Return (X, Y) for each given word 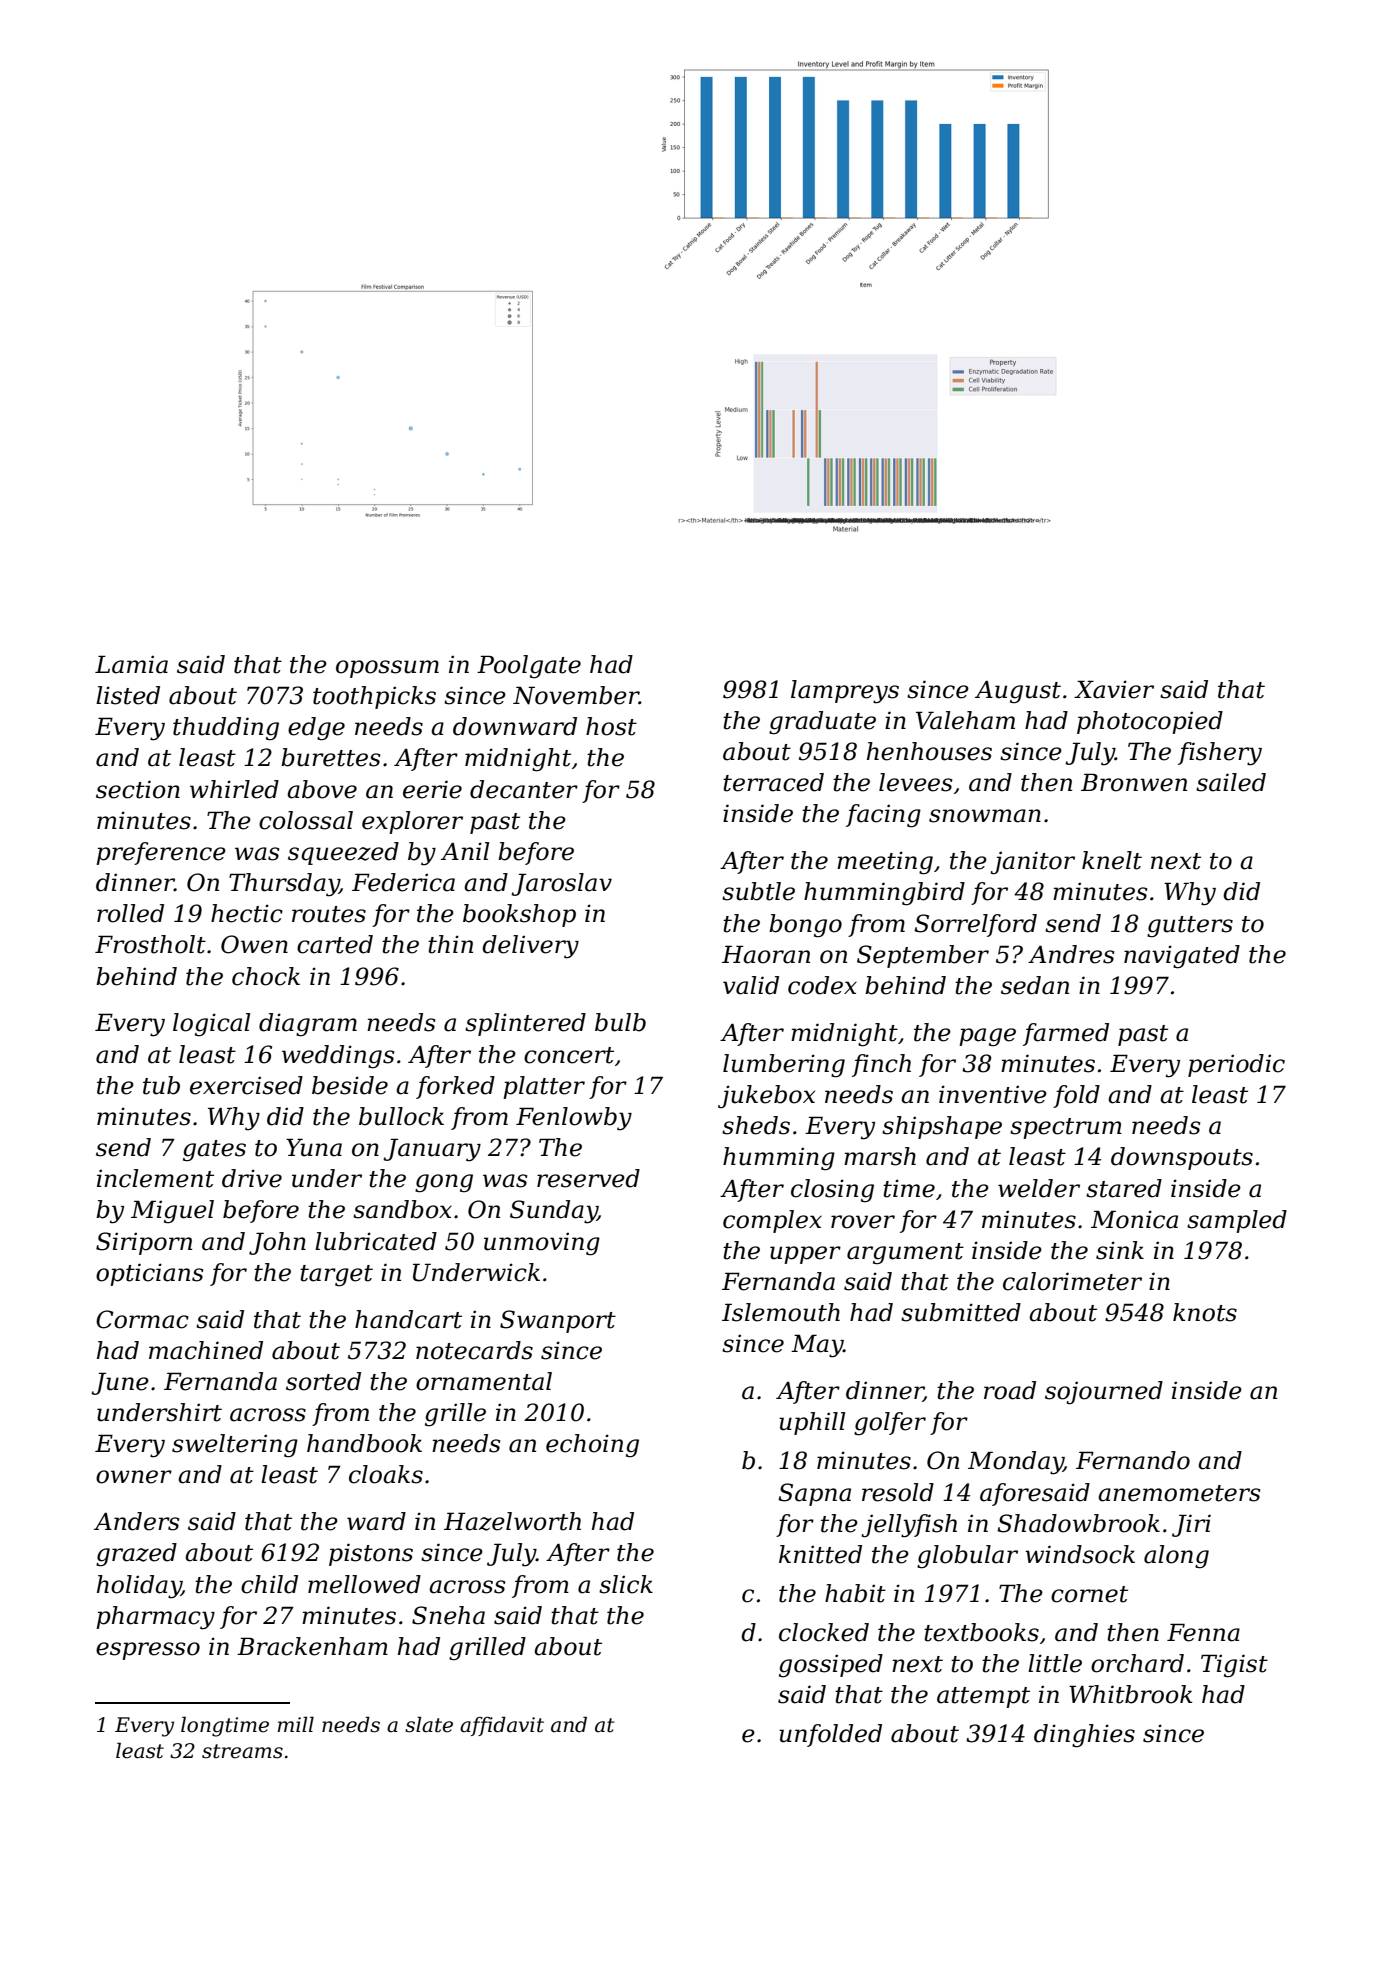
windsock (1080, 1554)
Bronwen (1134, 782)
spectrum (1066, 1128)
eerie (432, 789)
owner (134, 1477)
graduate (822, 723)
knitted (820, 1554)
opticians (149, 1274)
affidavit (502, 1726)
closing (832, 1190)
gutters (1190, 927)
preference (161, 853)
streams (242, 1751)
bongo (805, 925)
